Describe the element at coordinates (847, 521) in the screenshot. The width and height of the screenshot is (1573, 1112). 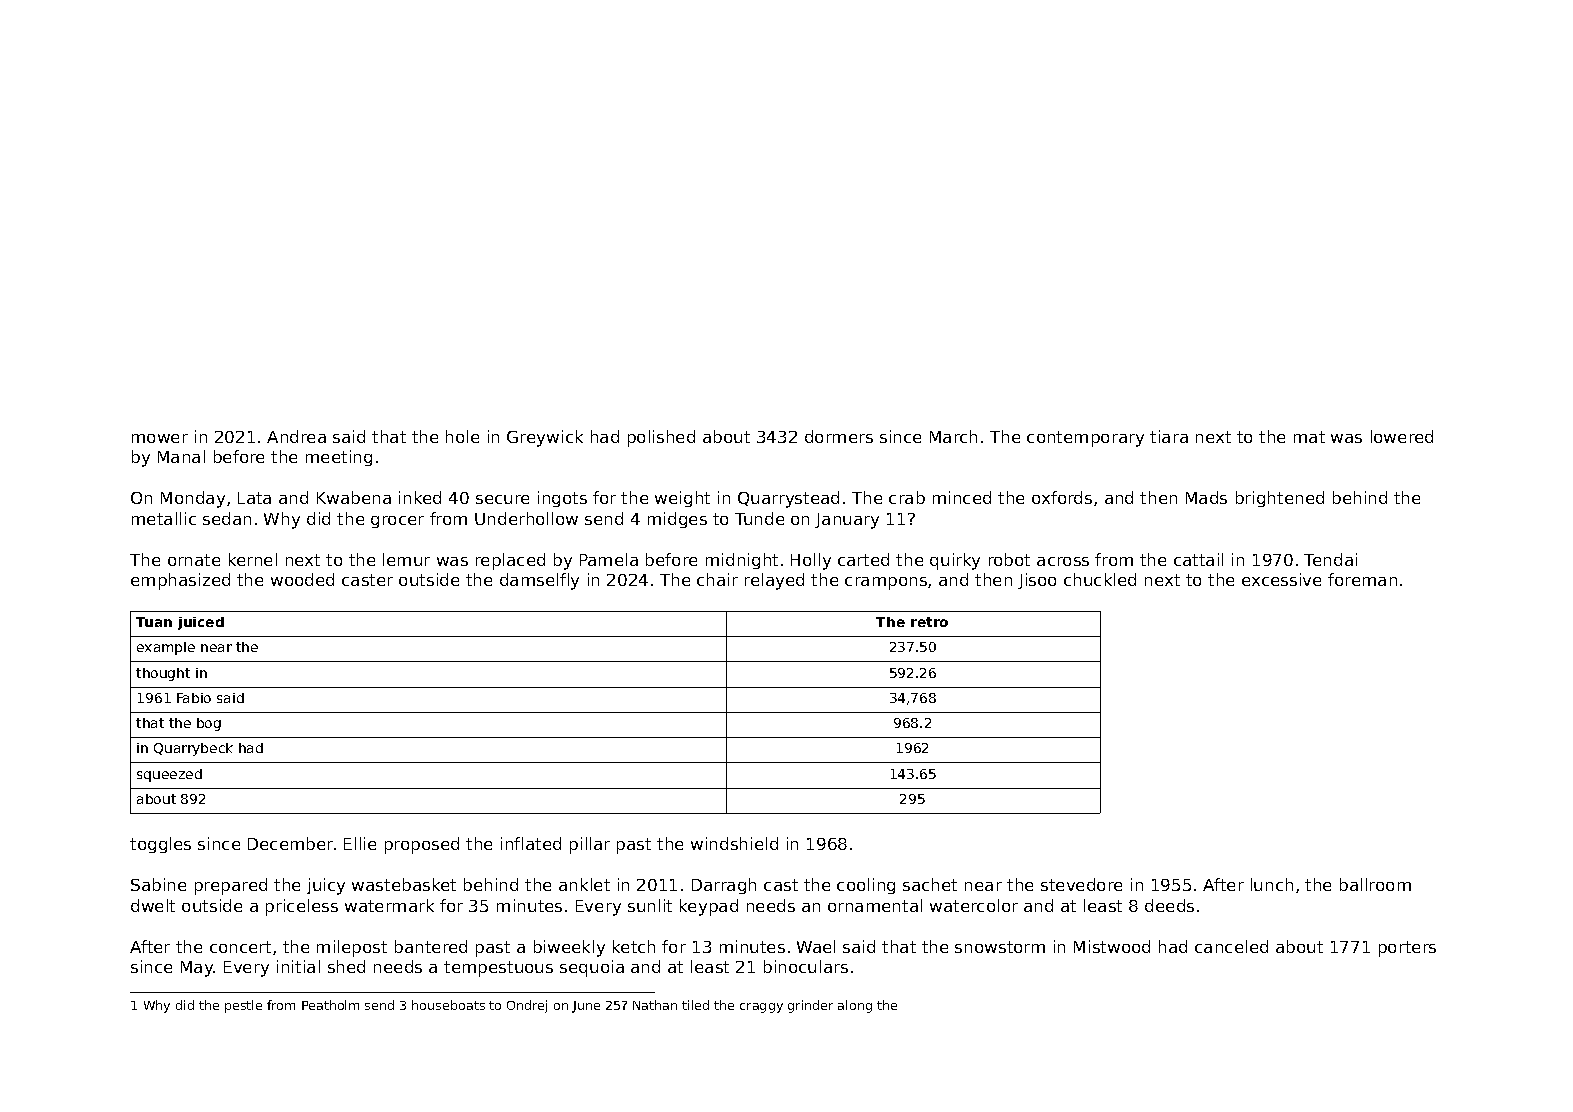
I see `January` at that location.
